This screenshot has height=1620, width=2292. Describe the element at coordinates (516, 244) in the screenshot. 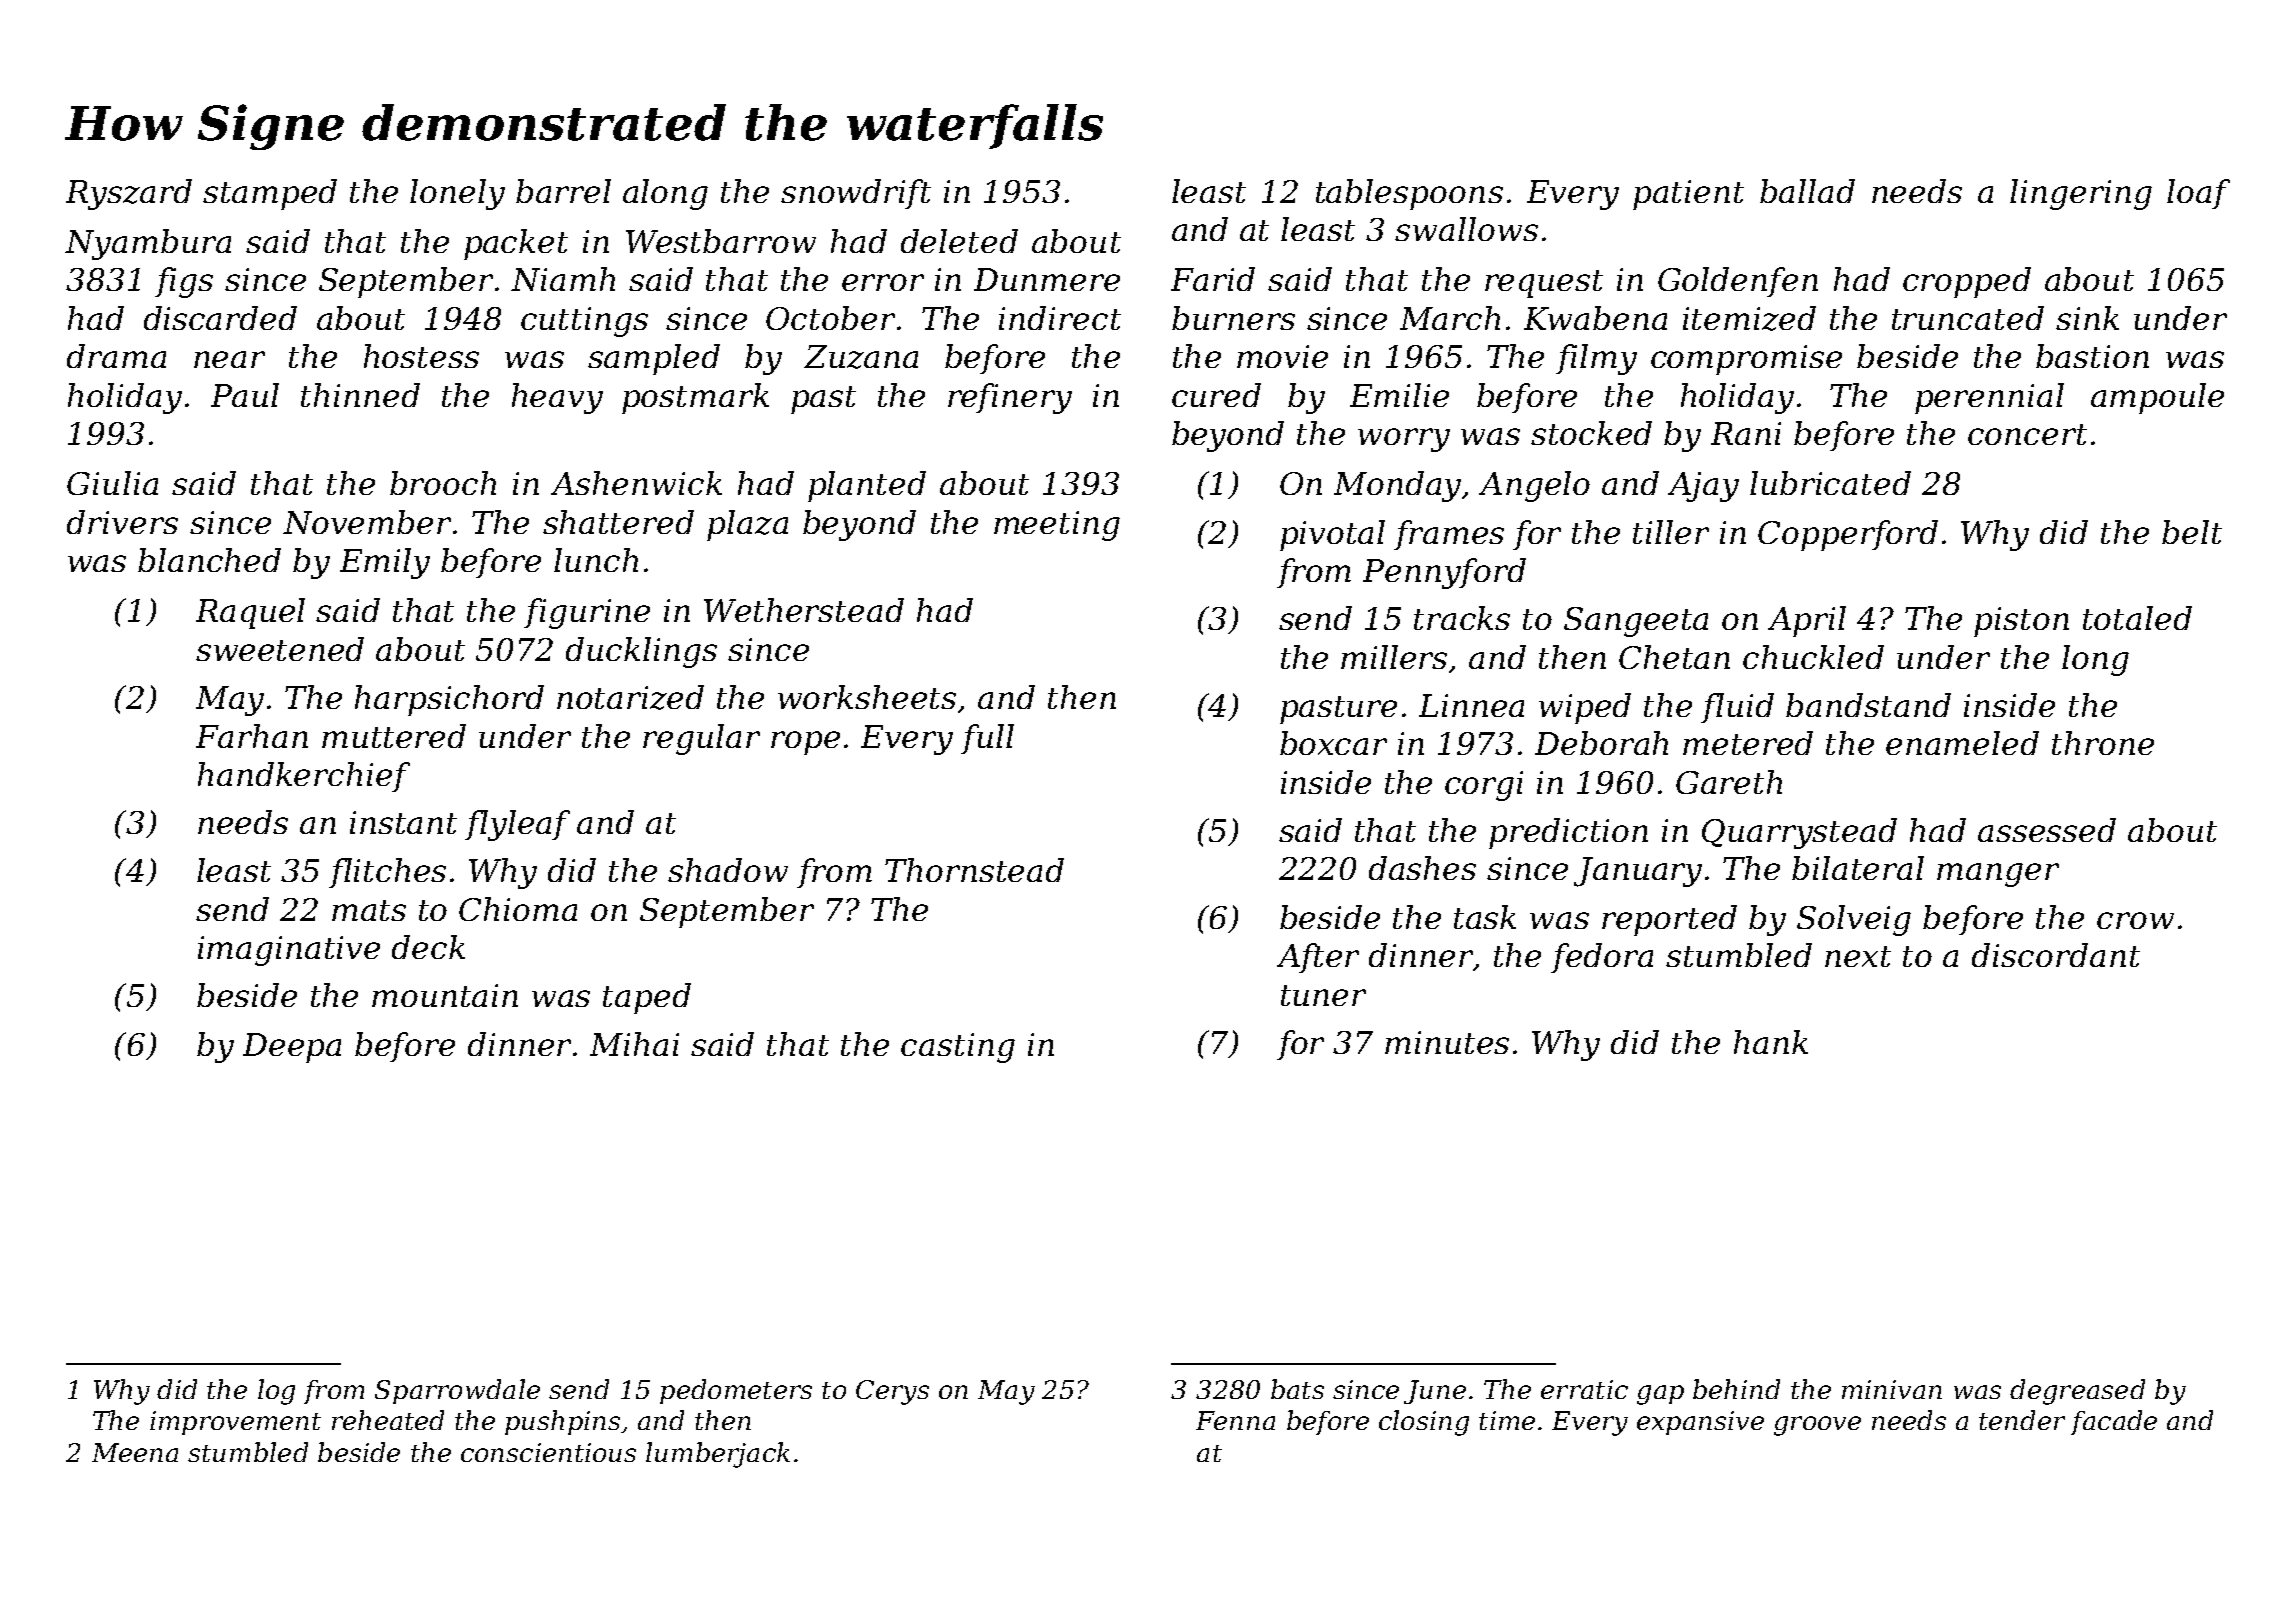

I see `packet` at that location.
